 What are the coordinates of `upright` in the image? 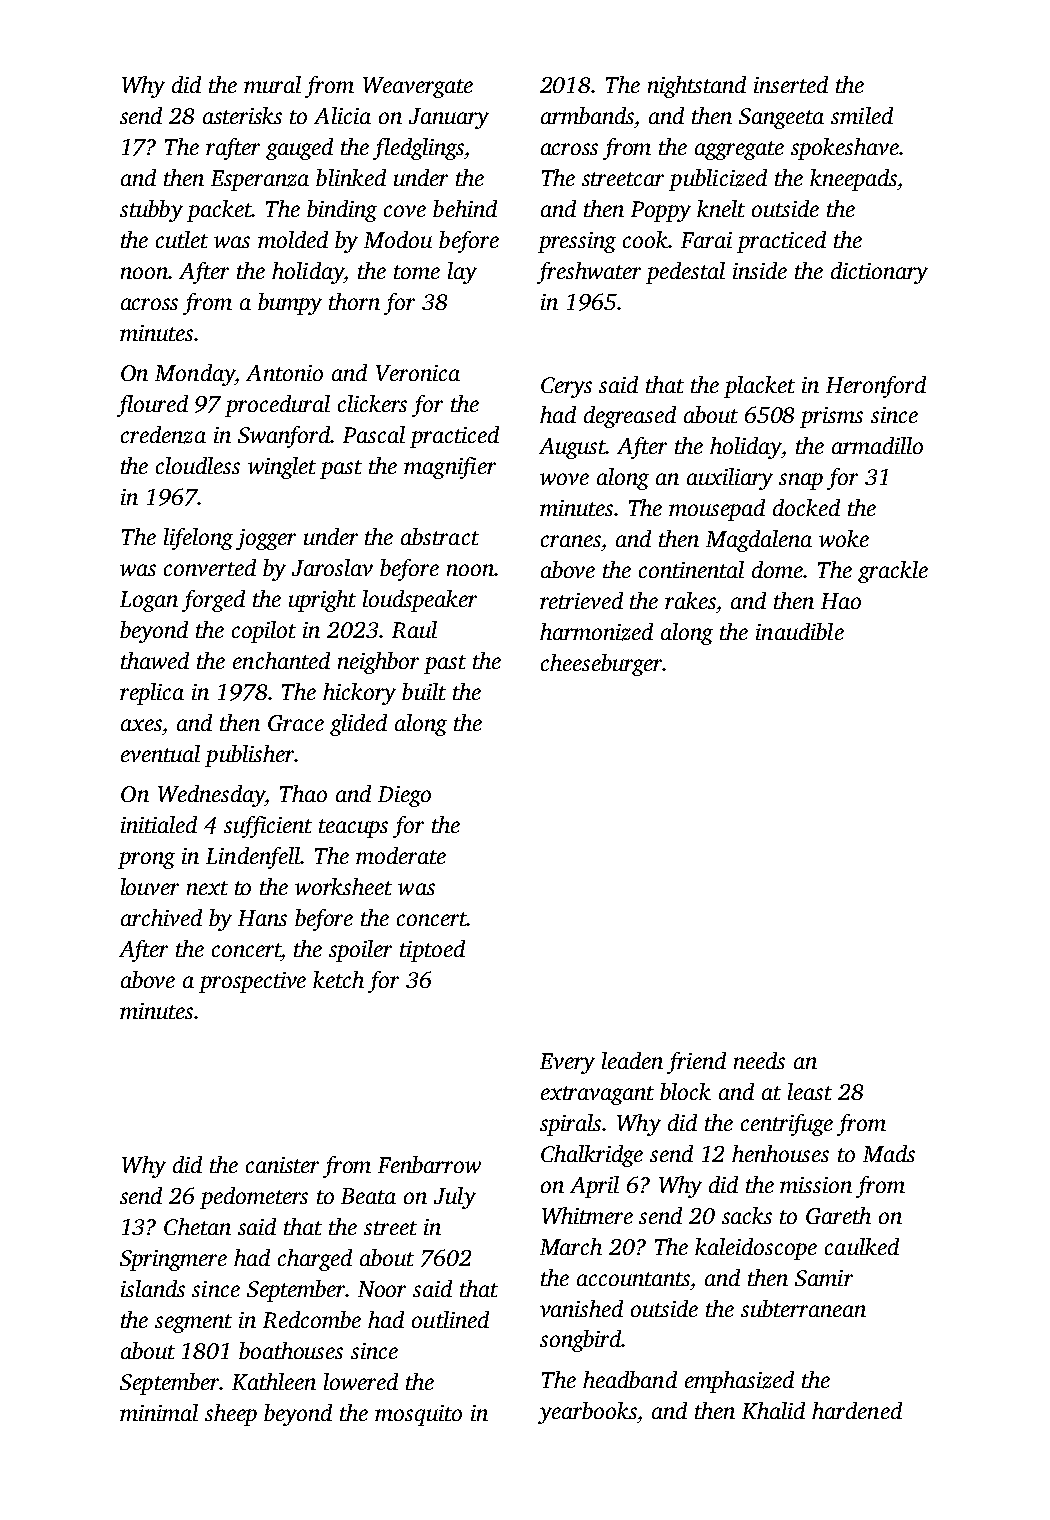 It's located at (322, 601).
